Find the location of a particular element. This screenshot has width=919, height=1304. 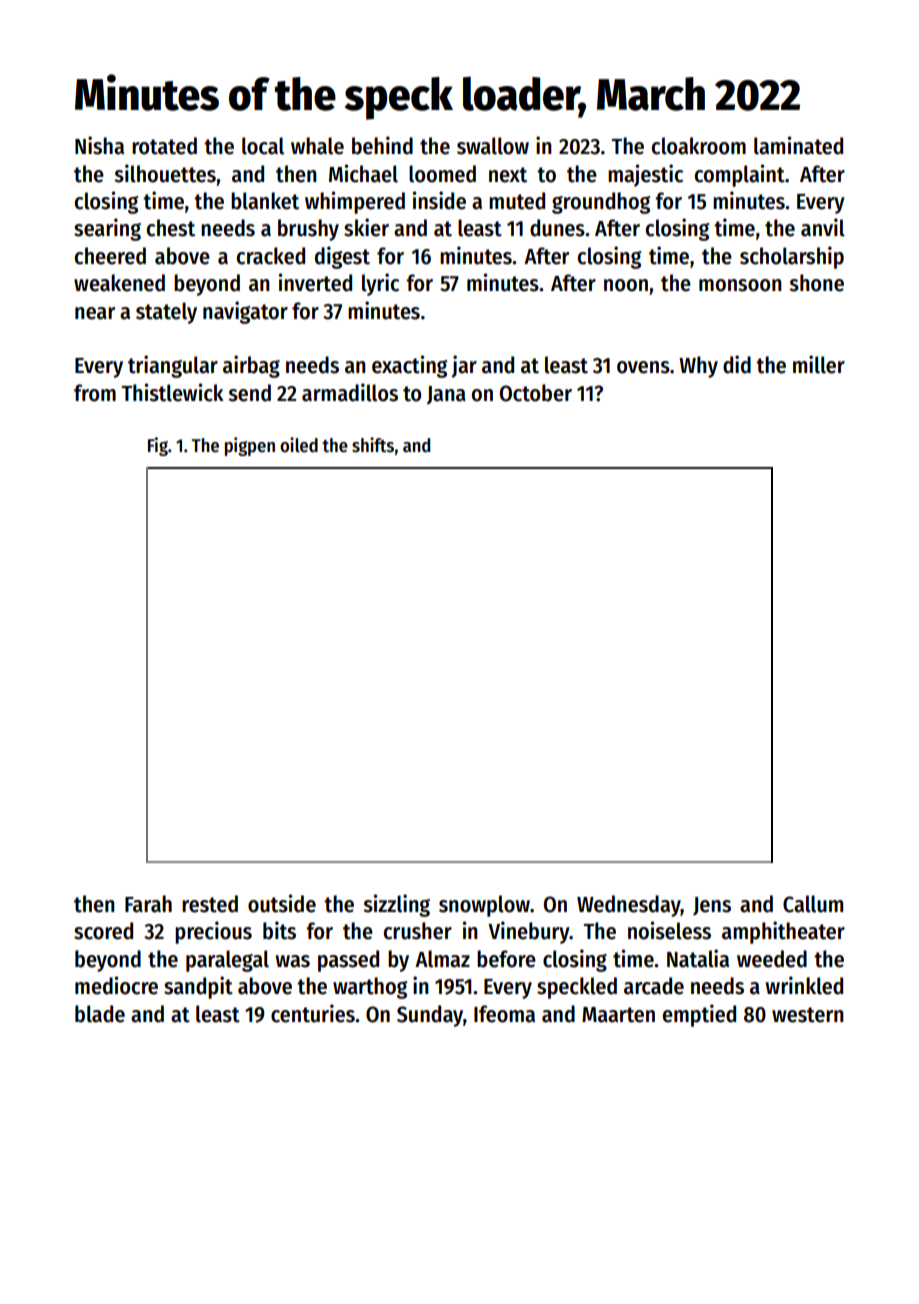

precious is located at coordinates (213, 932).
